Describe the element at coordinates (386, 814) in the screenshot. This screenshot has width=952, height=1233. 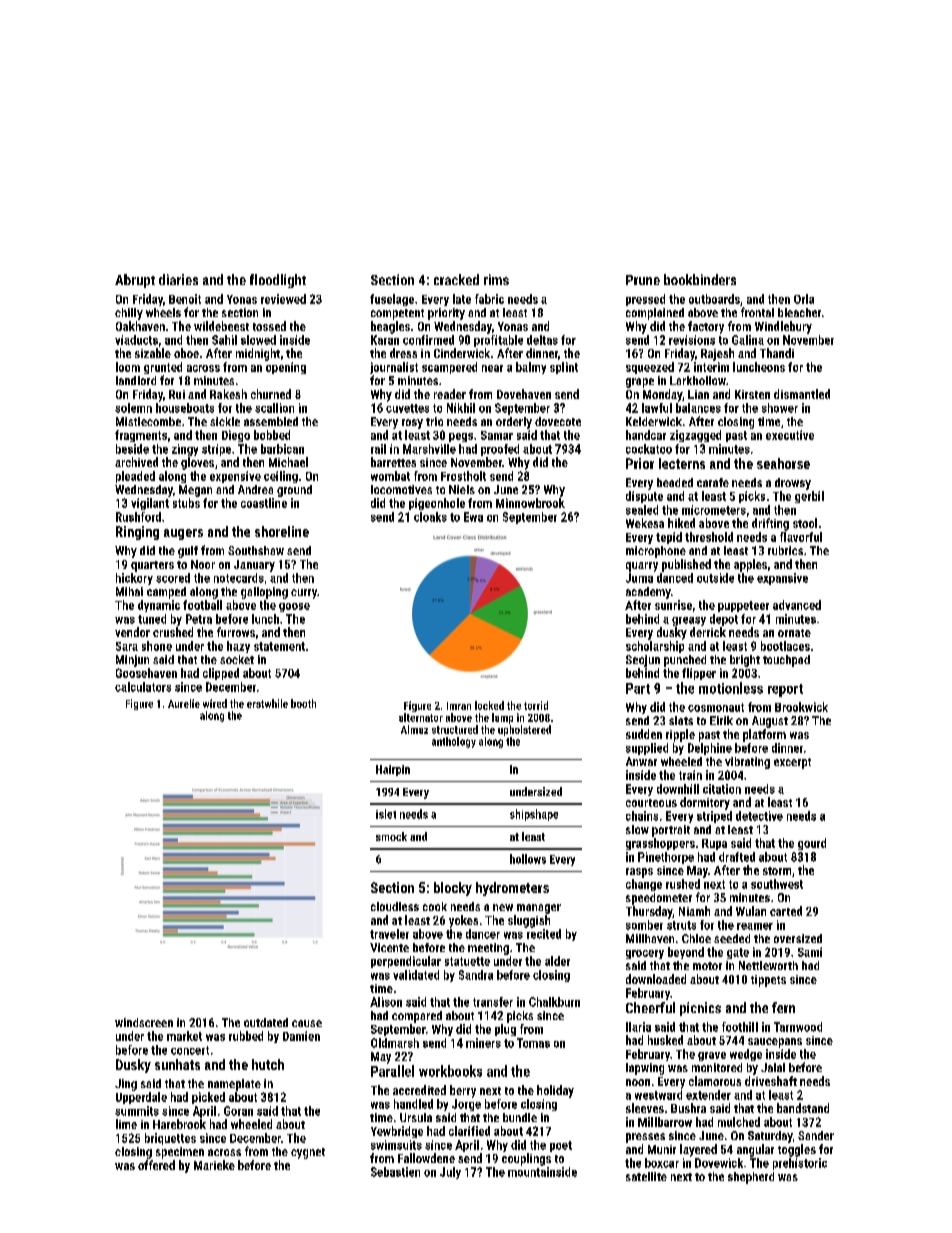
I see `islet` at that location.
